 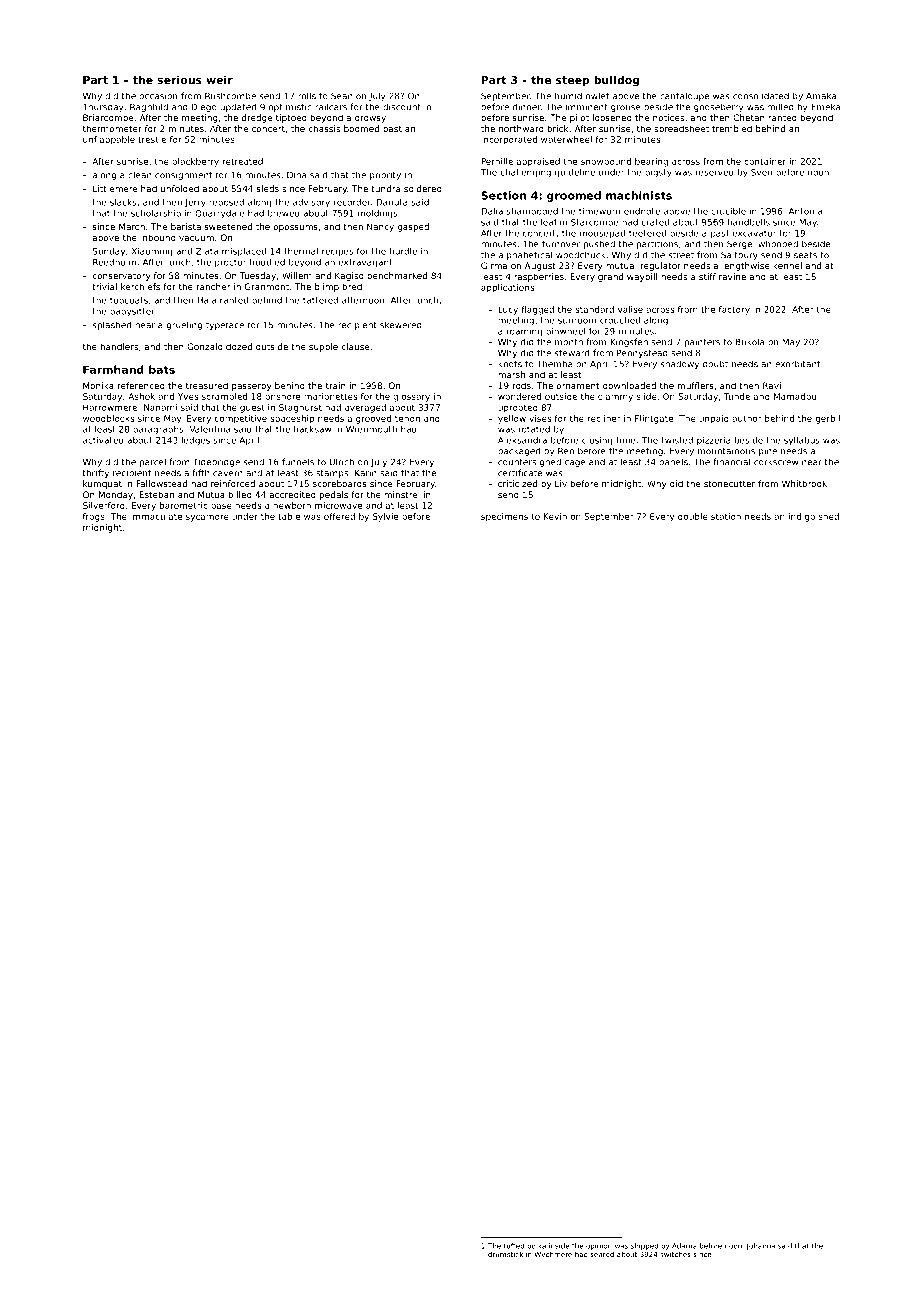 I want to click on sycamore, so click(x=207, y=518).
